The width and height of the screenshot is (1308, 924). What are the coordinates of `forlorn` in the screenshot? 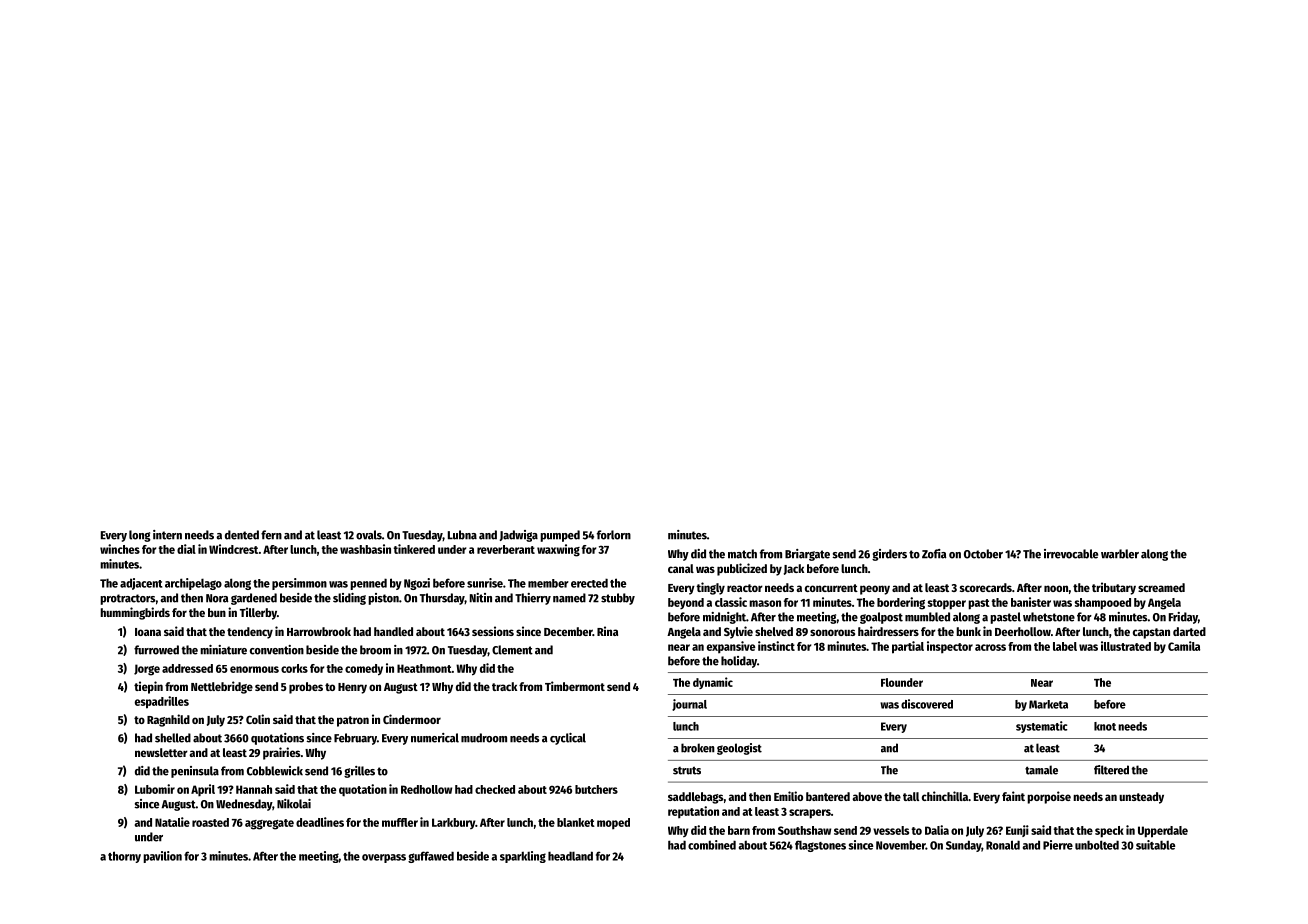 It's located at (614, 535).
